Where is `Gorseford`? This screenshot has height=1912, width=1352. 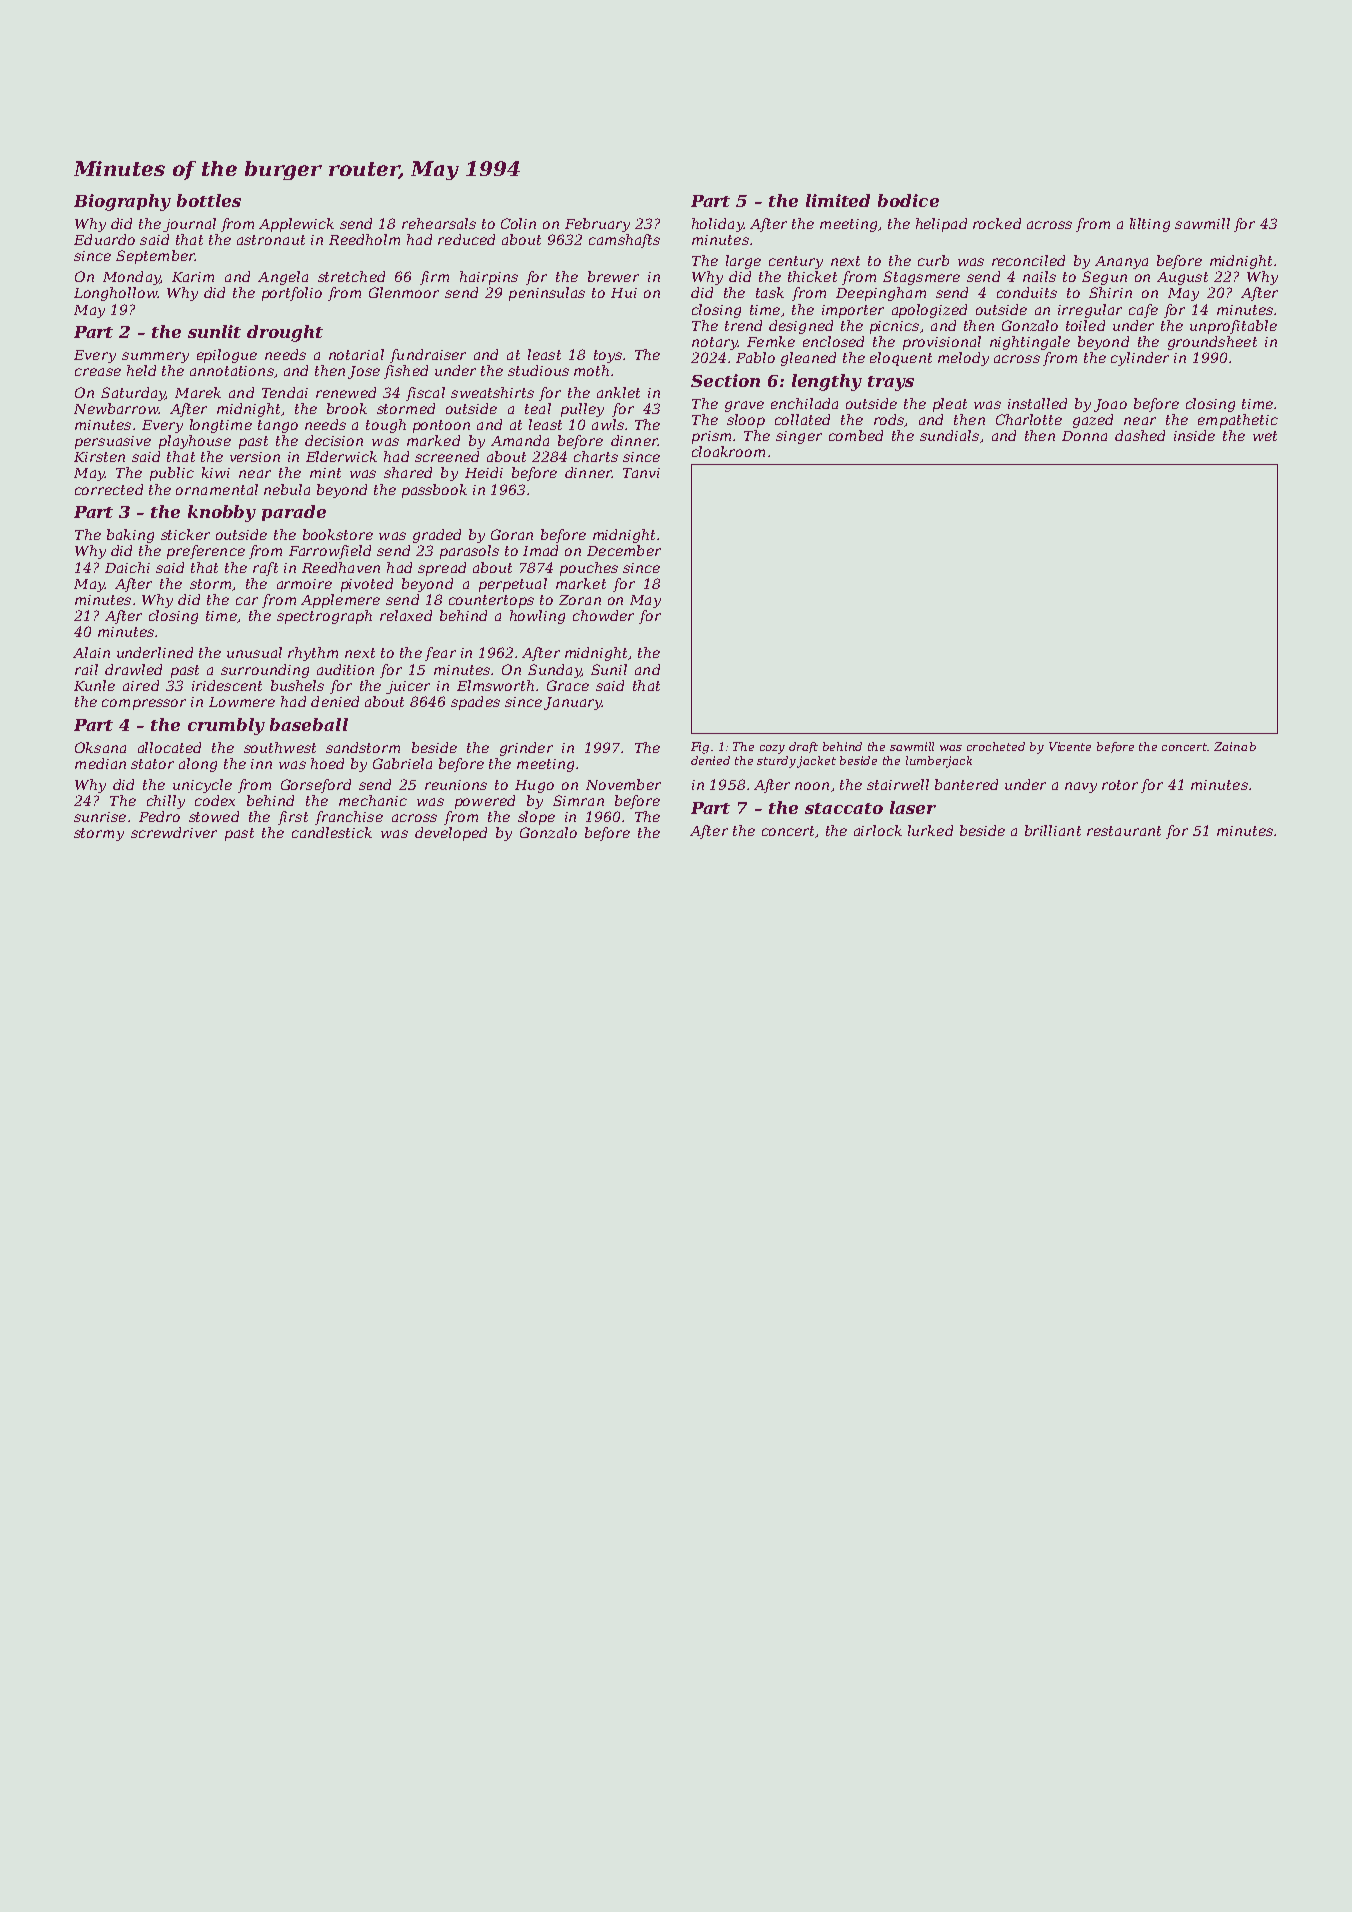 Gorseford is located at coordinates (316, 786).
